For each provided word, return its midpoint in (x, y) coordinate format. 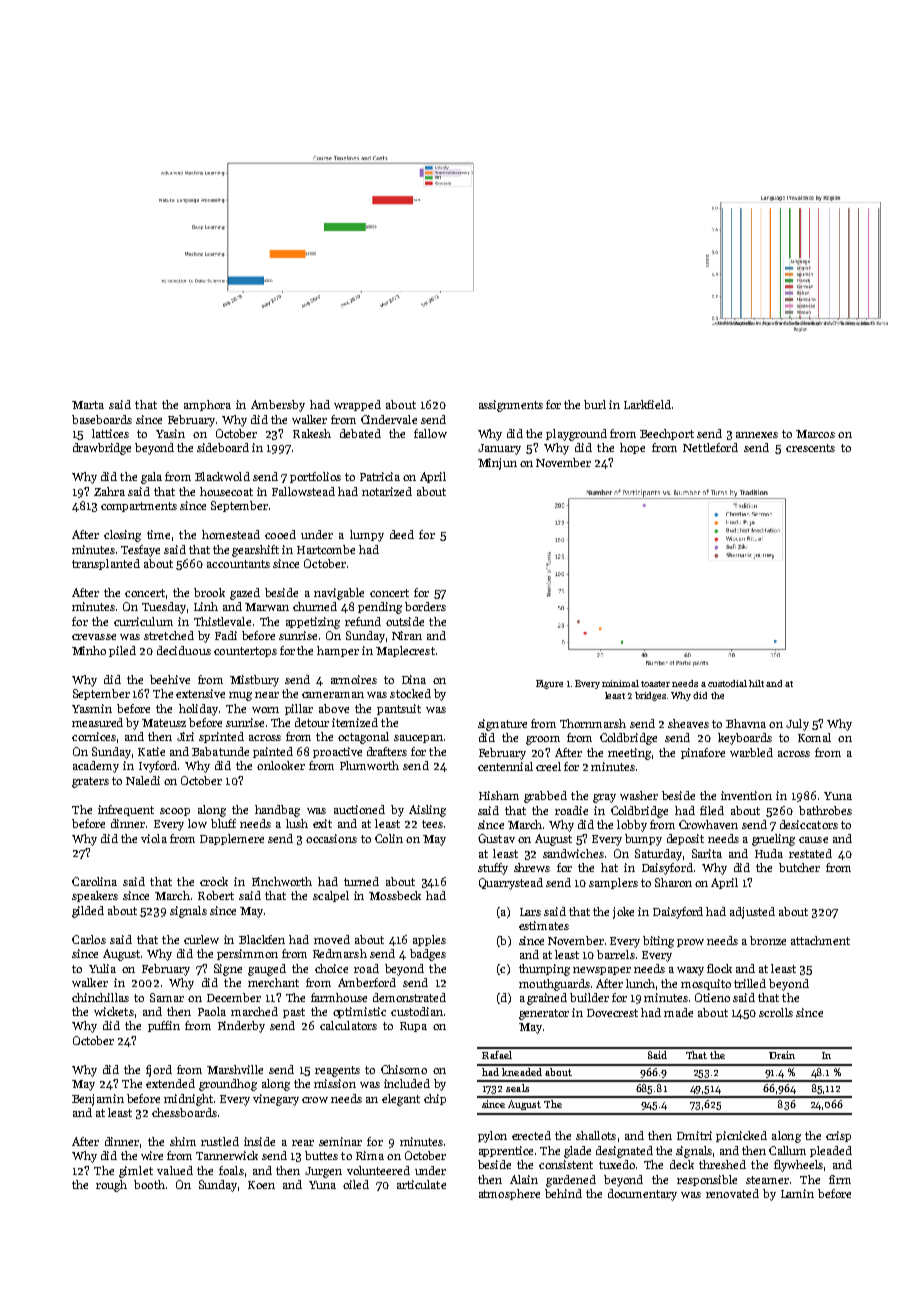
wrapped (357, 405)
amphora (207, 405)
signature (502, 725)
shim (183, 1141)
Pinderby (241, 1027)
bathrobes (825, 810)
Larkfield (647, 404)
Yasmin (92, 708)
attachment (820, 940)
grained (547, 999)
